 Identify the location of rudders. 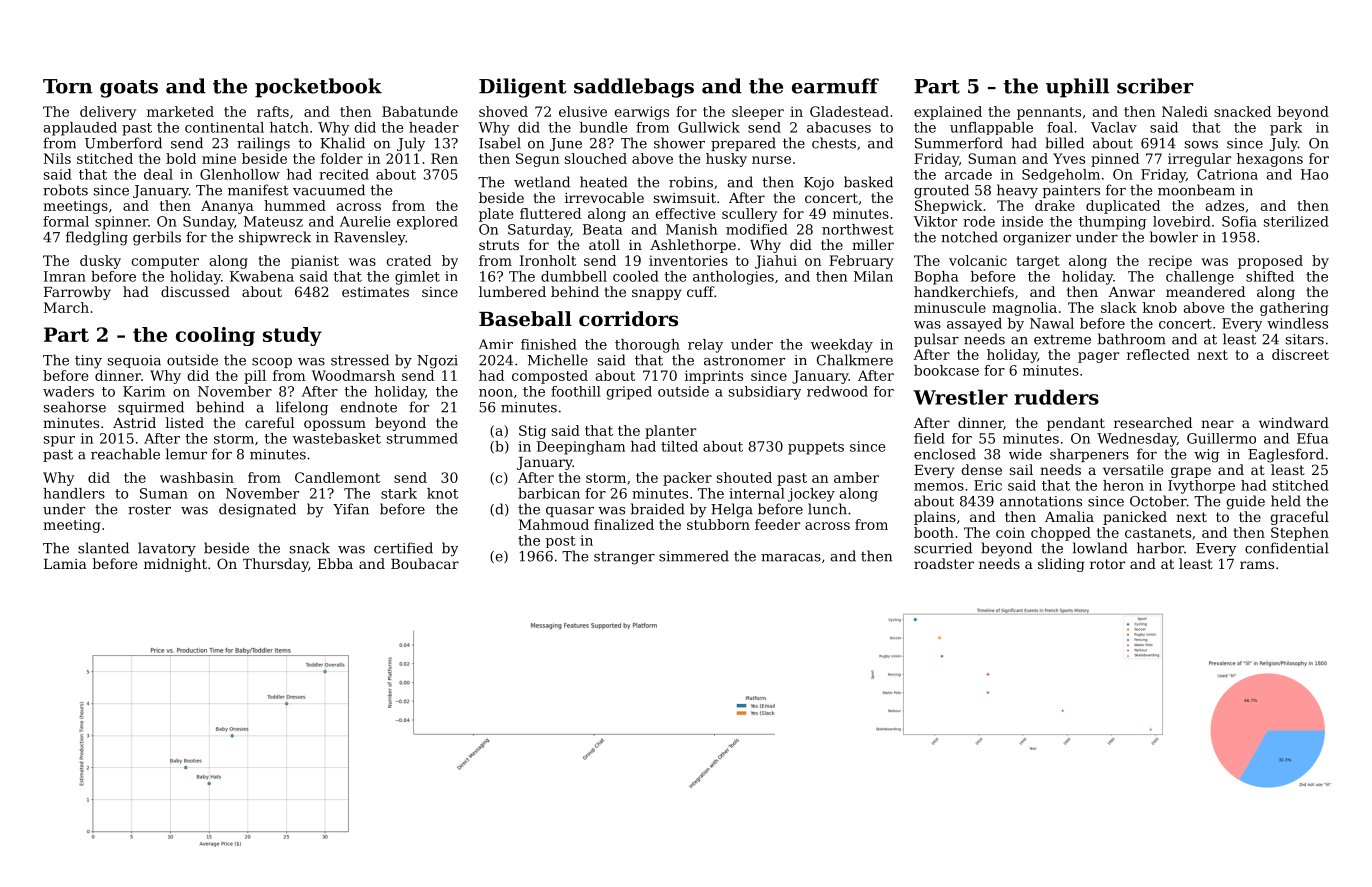
(1056, 397).
